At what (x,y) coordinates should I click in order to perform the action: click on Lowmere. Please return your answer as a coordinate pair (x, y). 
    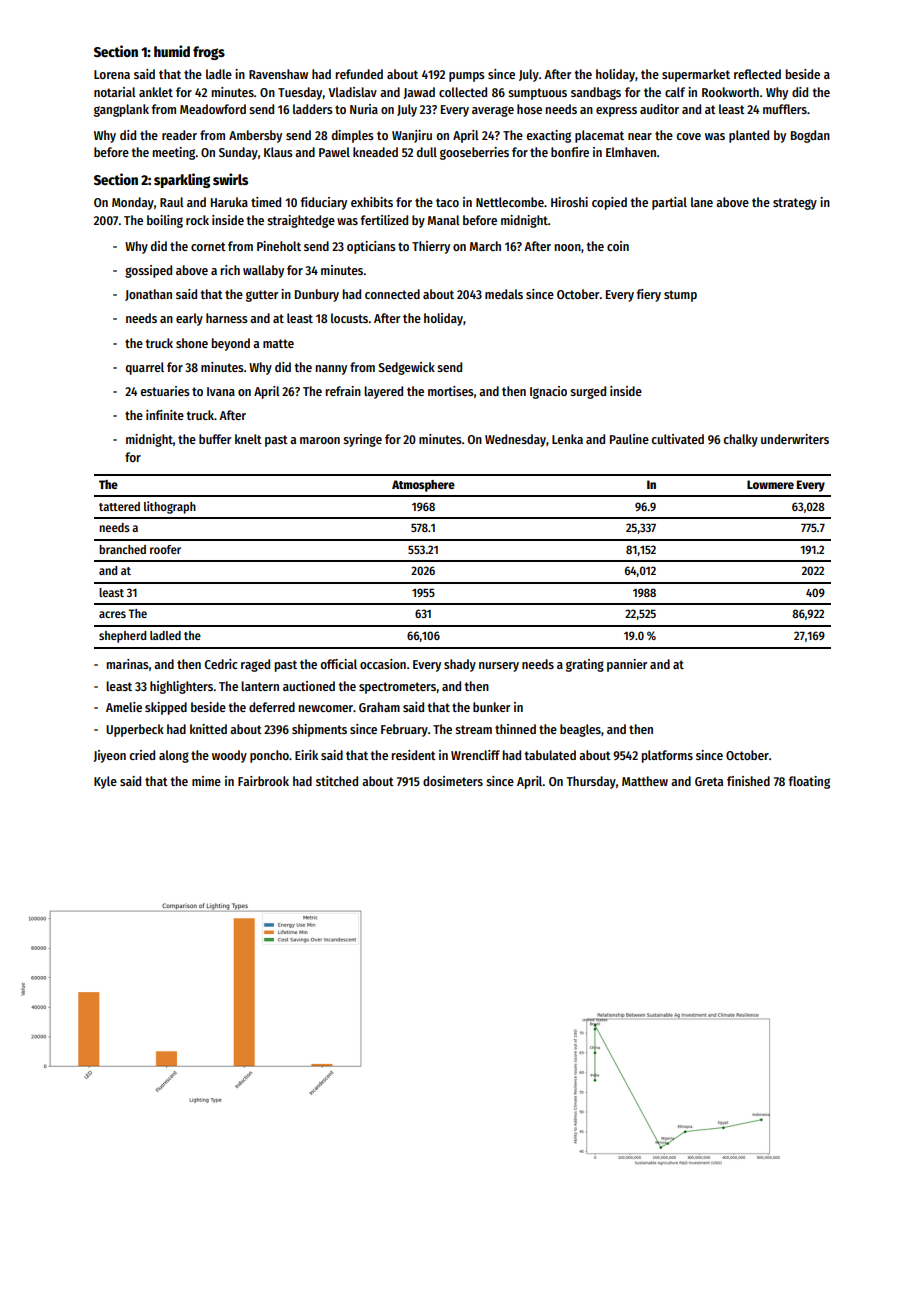
    Looking at the image, I should click on (770, 484).
